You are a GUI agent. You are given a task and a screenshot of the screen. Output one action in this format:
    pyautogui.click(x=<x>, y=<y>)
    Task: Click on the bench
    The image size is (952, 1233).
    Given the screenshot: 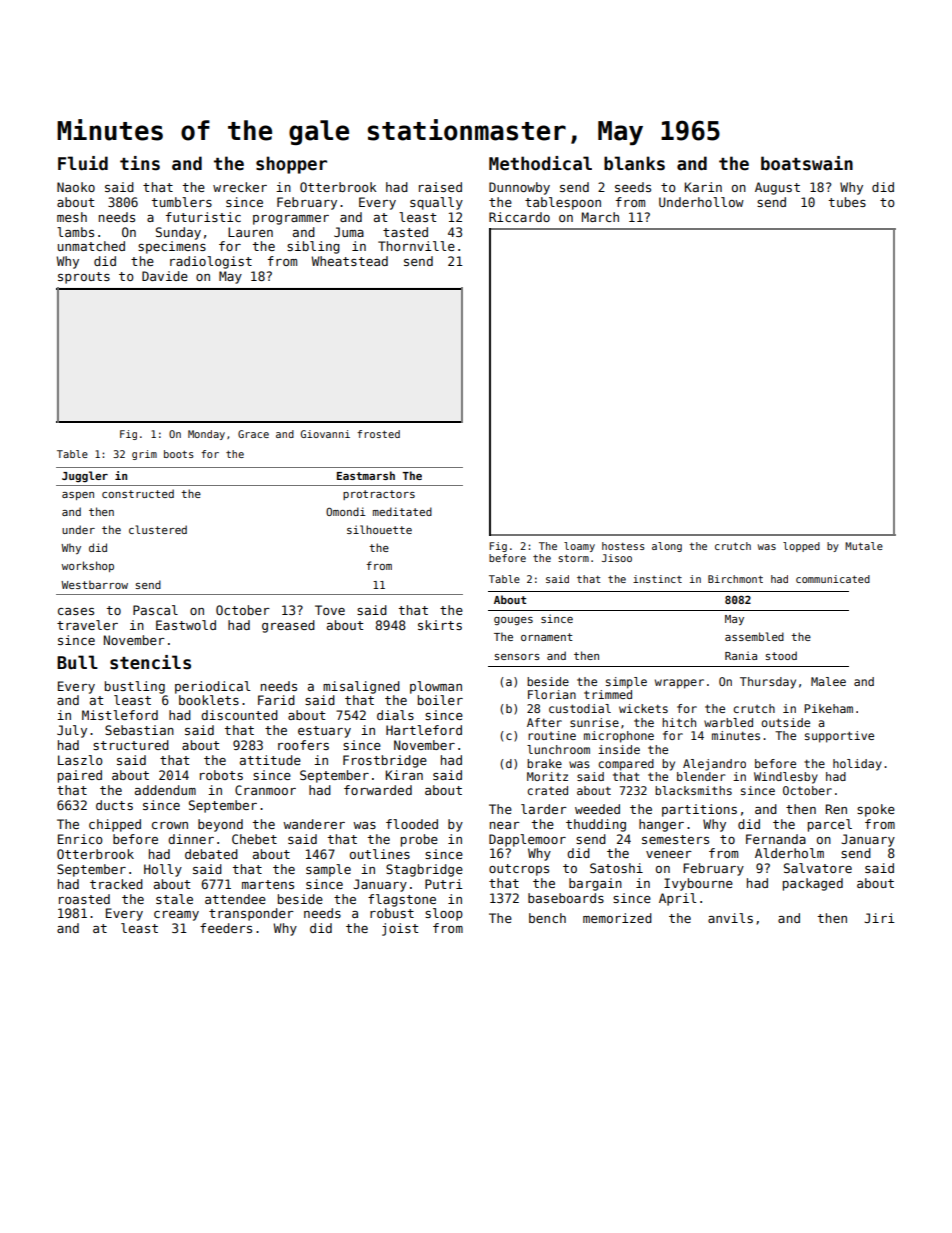 What is the action you would take?
    pyautogui.click(x=547, y=918)
